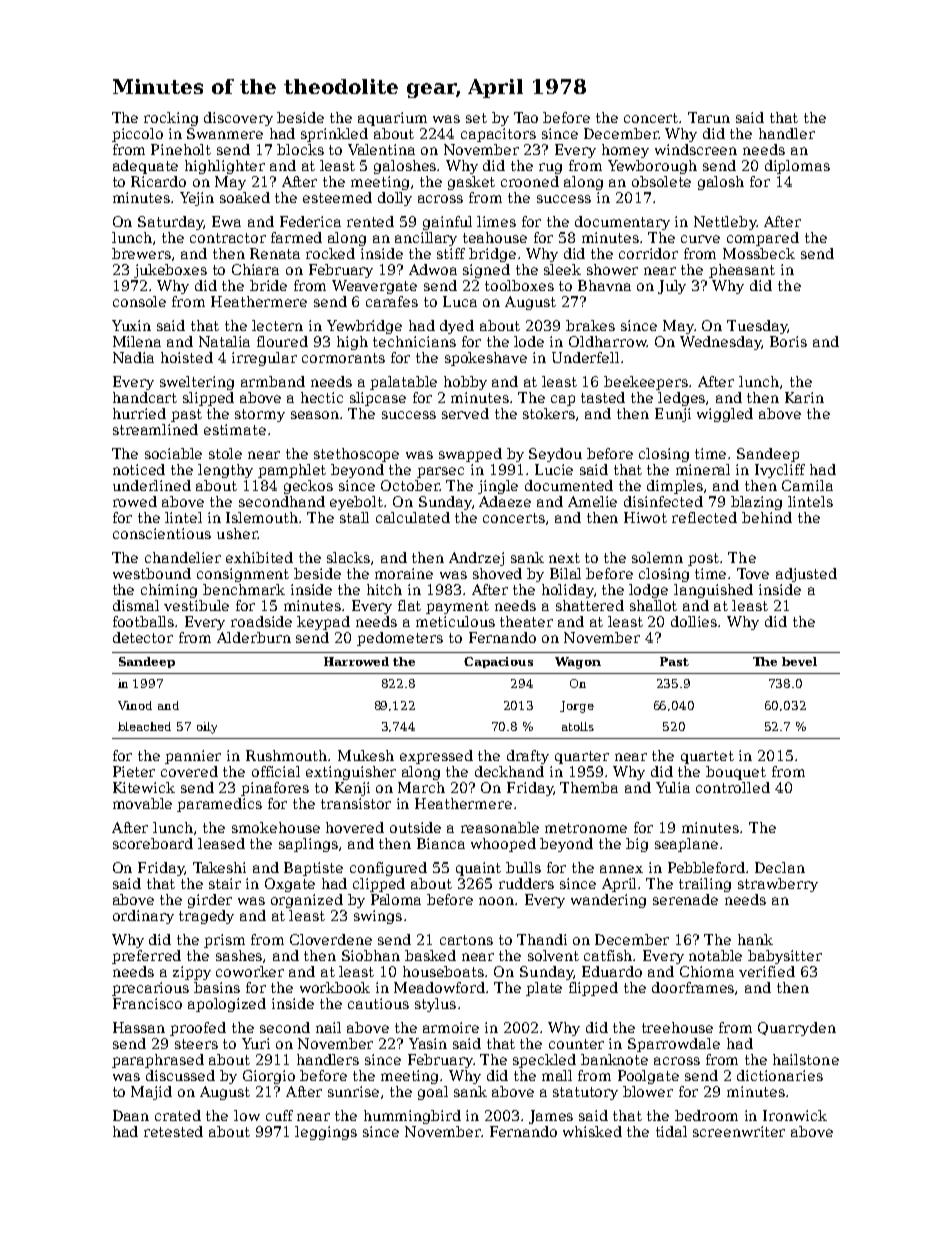 The width and height of the image is (952, 1233). I want to click on Quarryden, so click(797, 1029).
